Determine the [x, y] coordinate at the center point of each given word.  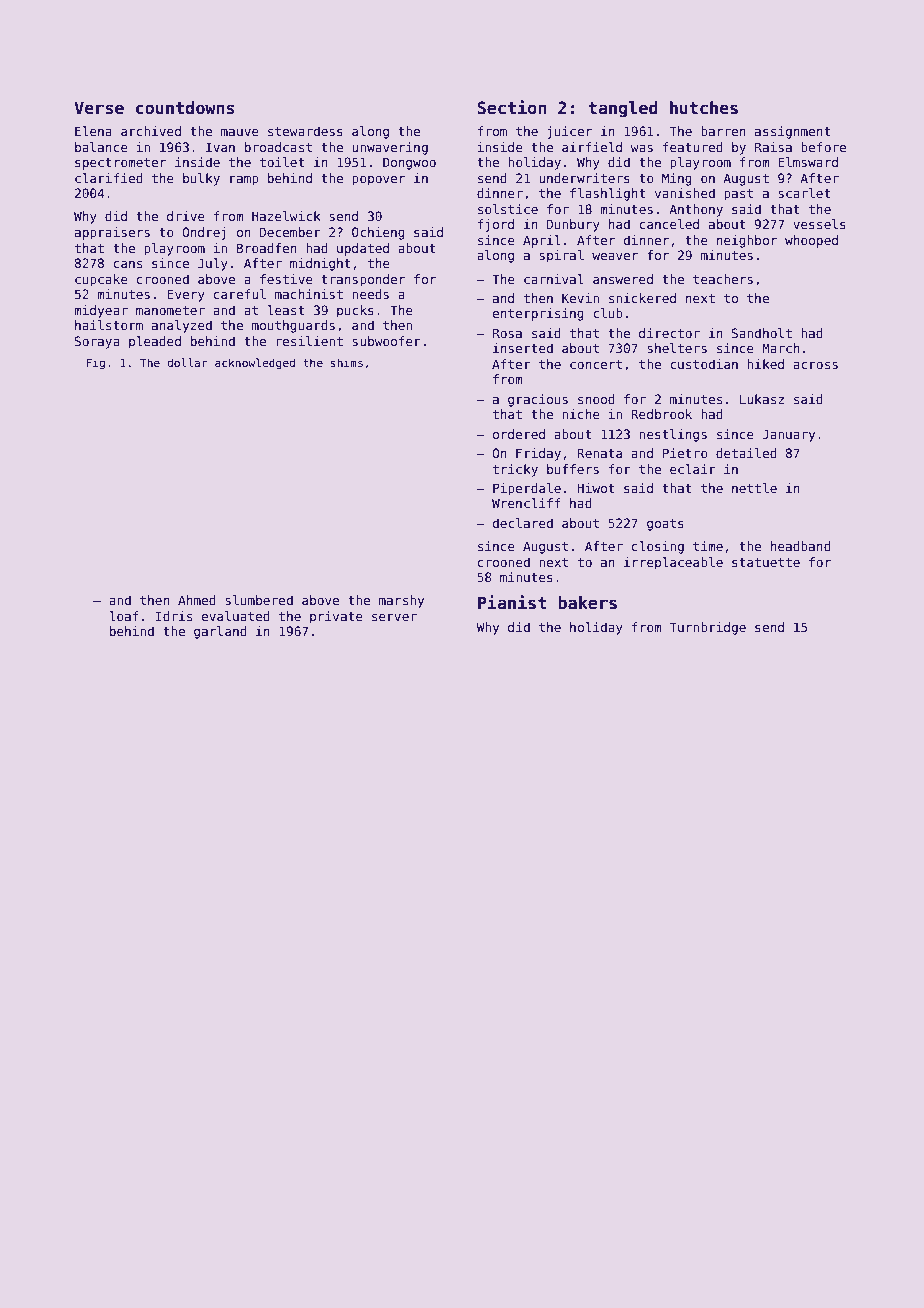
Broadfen [267, 248]
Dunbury [573, 225]
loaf [124, 616]
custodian [704, 364]
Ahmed [197, 600]
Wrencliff [526, 503]
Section [512, 107]
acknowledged [255, 364]
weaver [615, 256]
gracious [538, 400]
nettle [754, 488]
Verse [99, 108]
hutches [704, 108]
